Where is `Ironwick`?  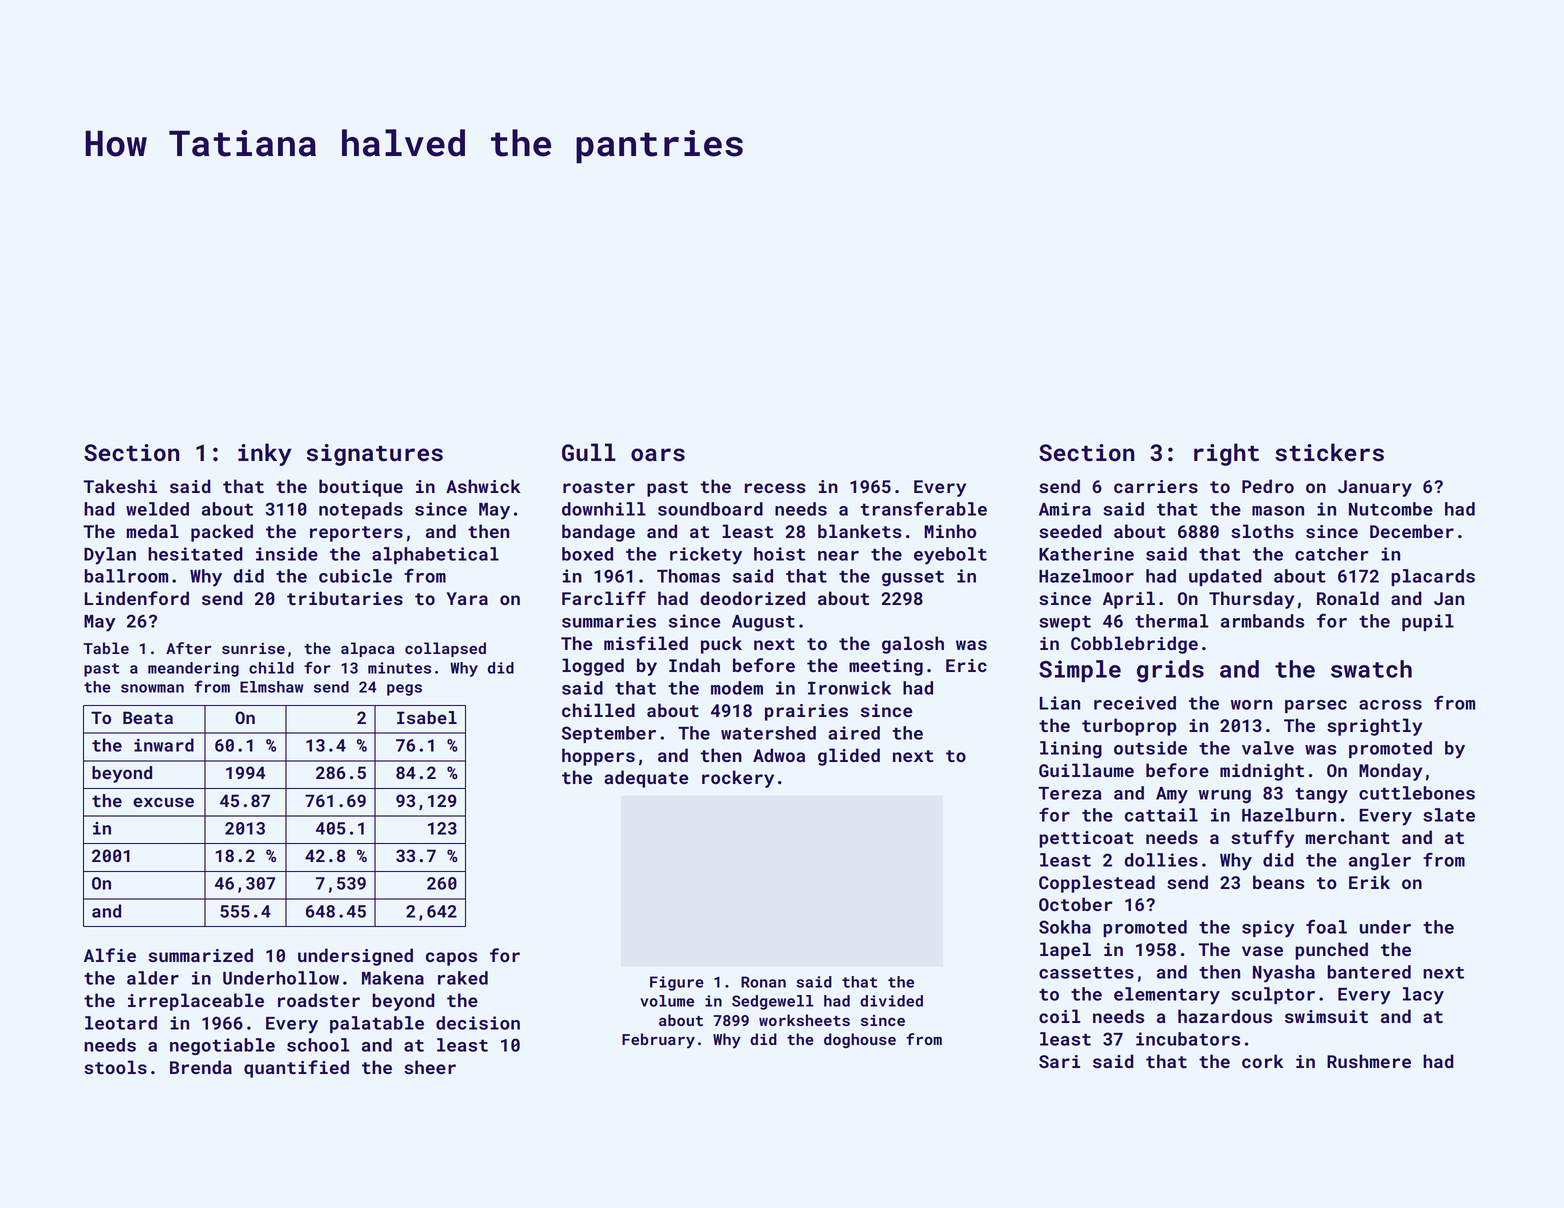
Ironwick is located at coordinates (849, 688).
